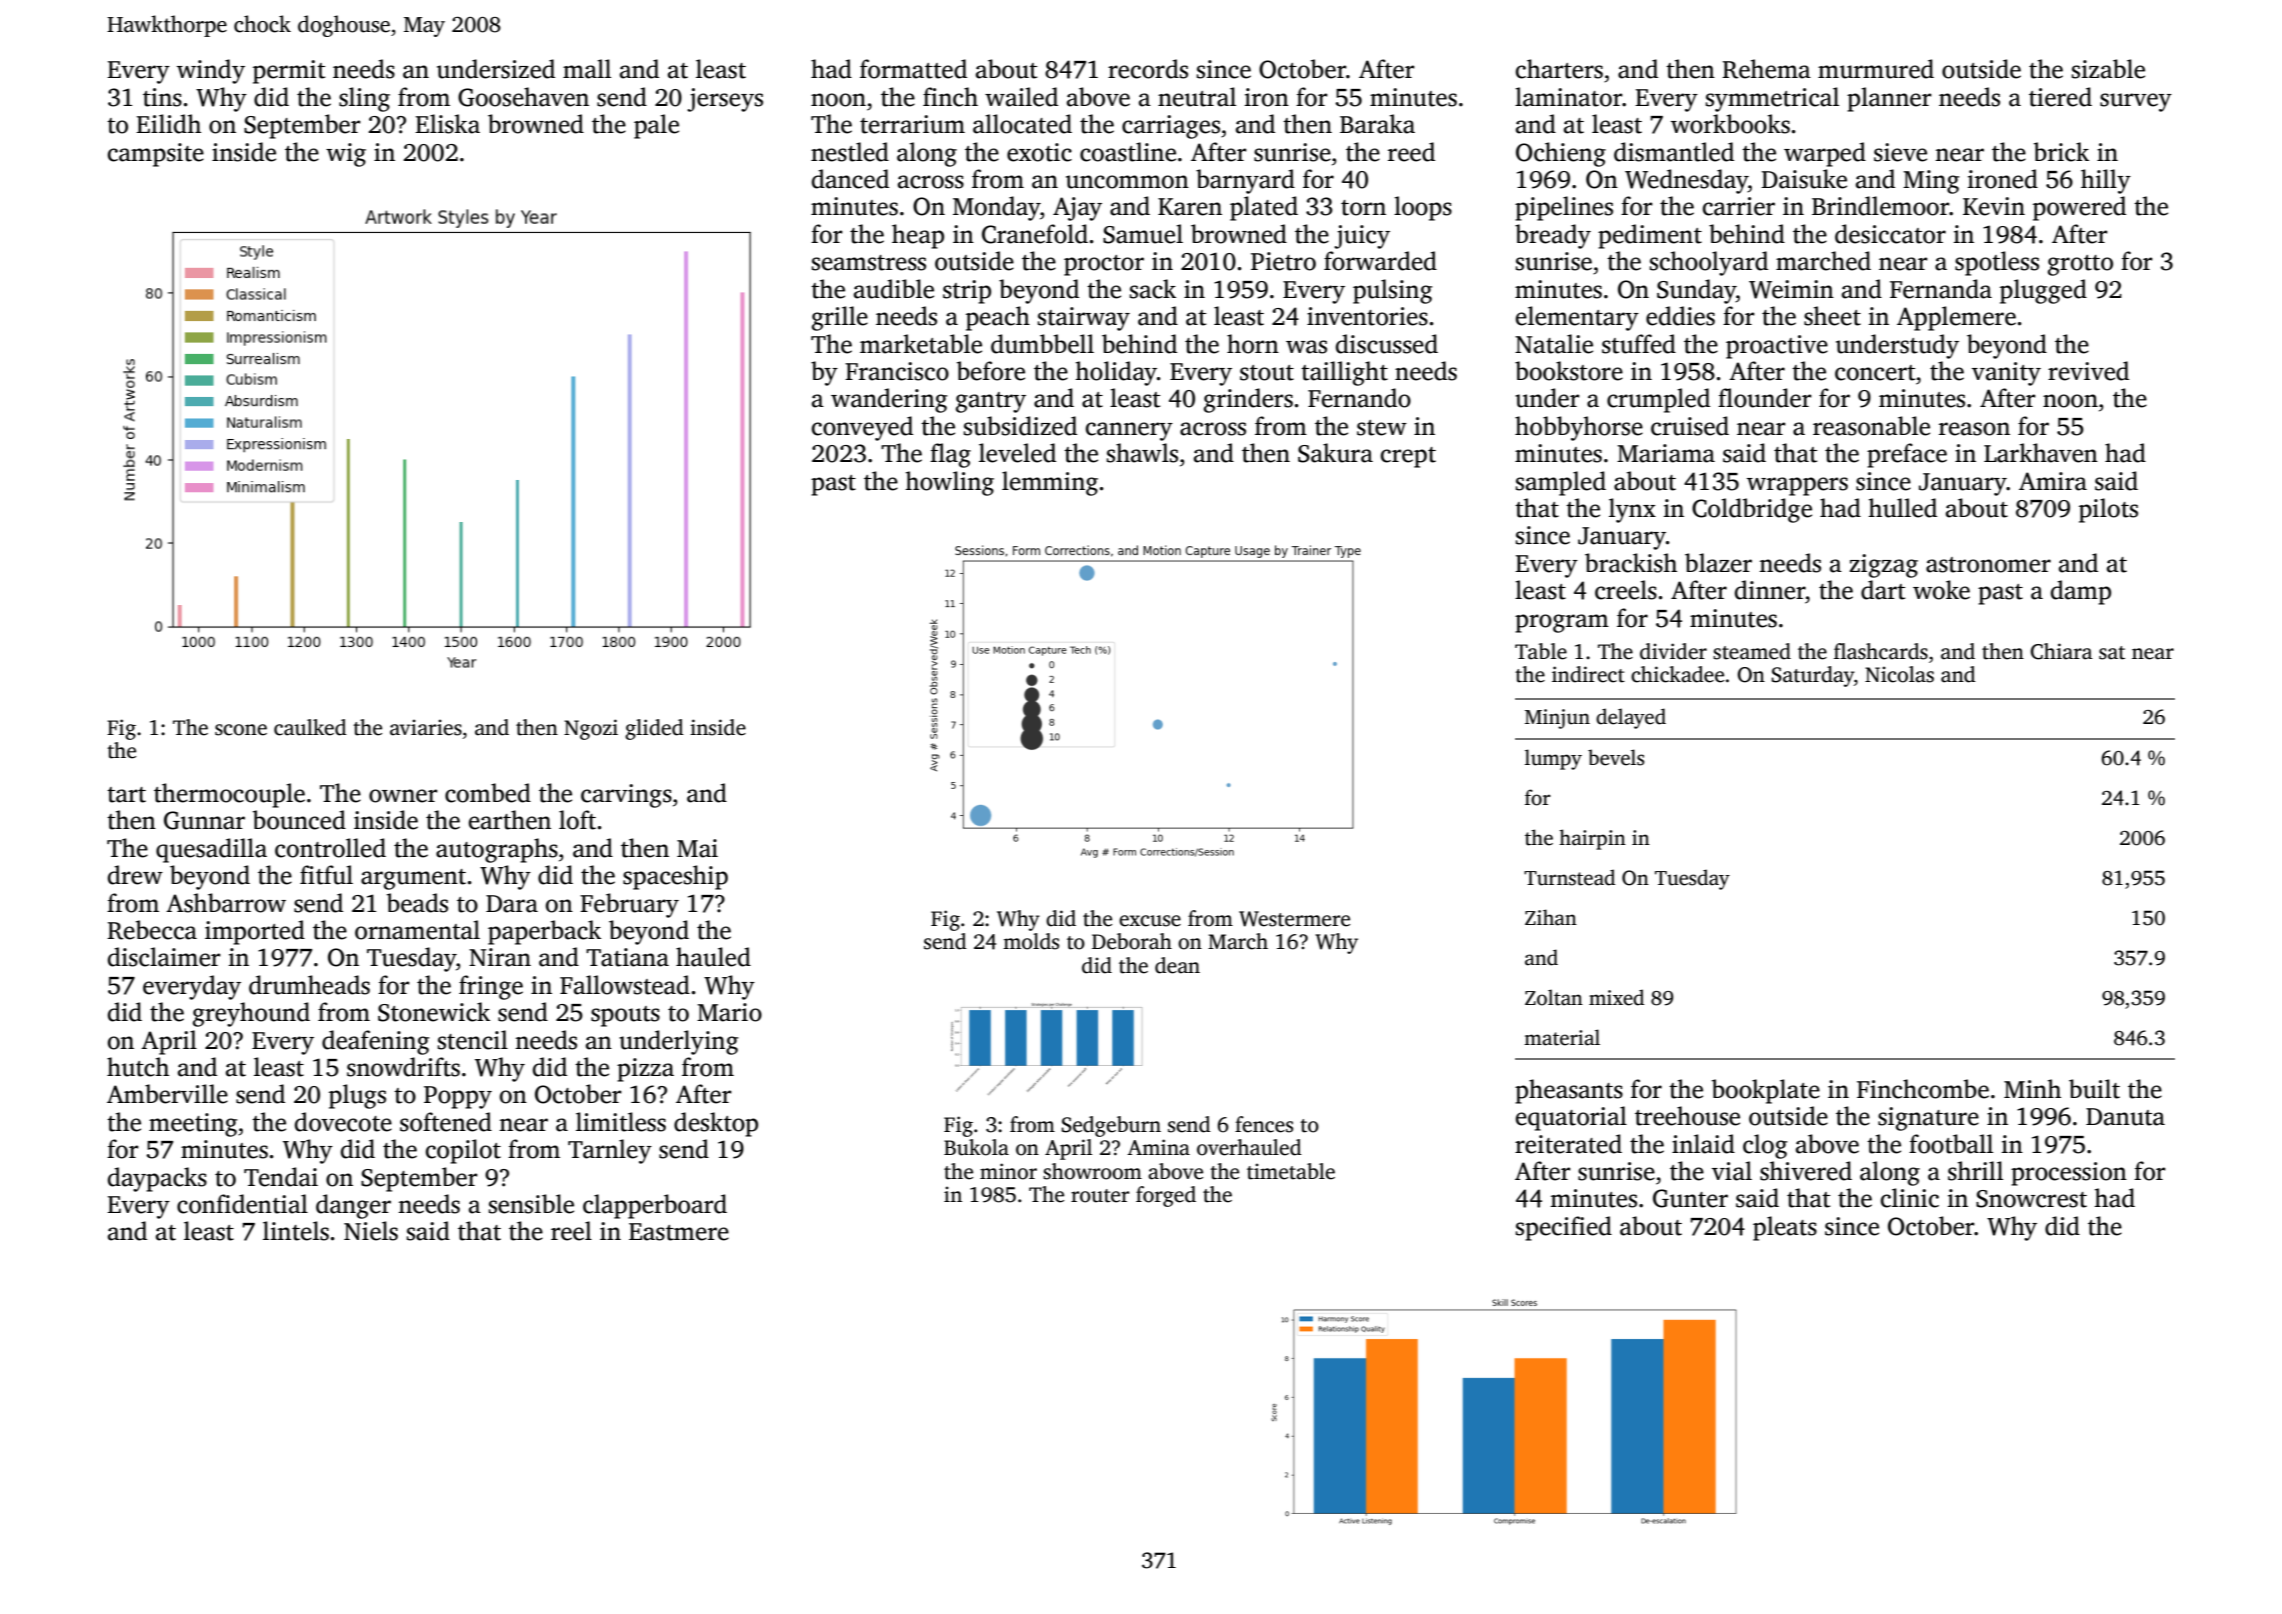 This screenshot has width=2282, height=1614. What do you see at coordinates (2080, 265) in the screenshot?
I see `grotto` at bounding box center [2080, 265].
